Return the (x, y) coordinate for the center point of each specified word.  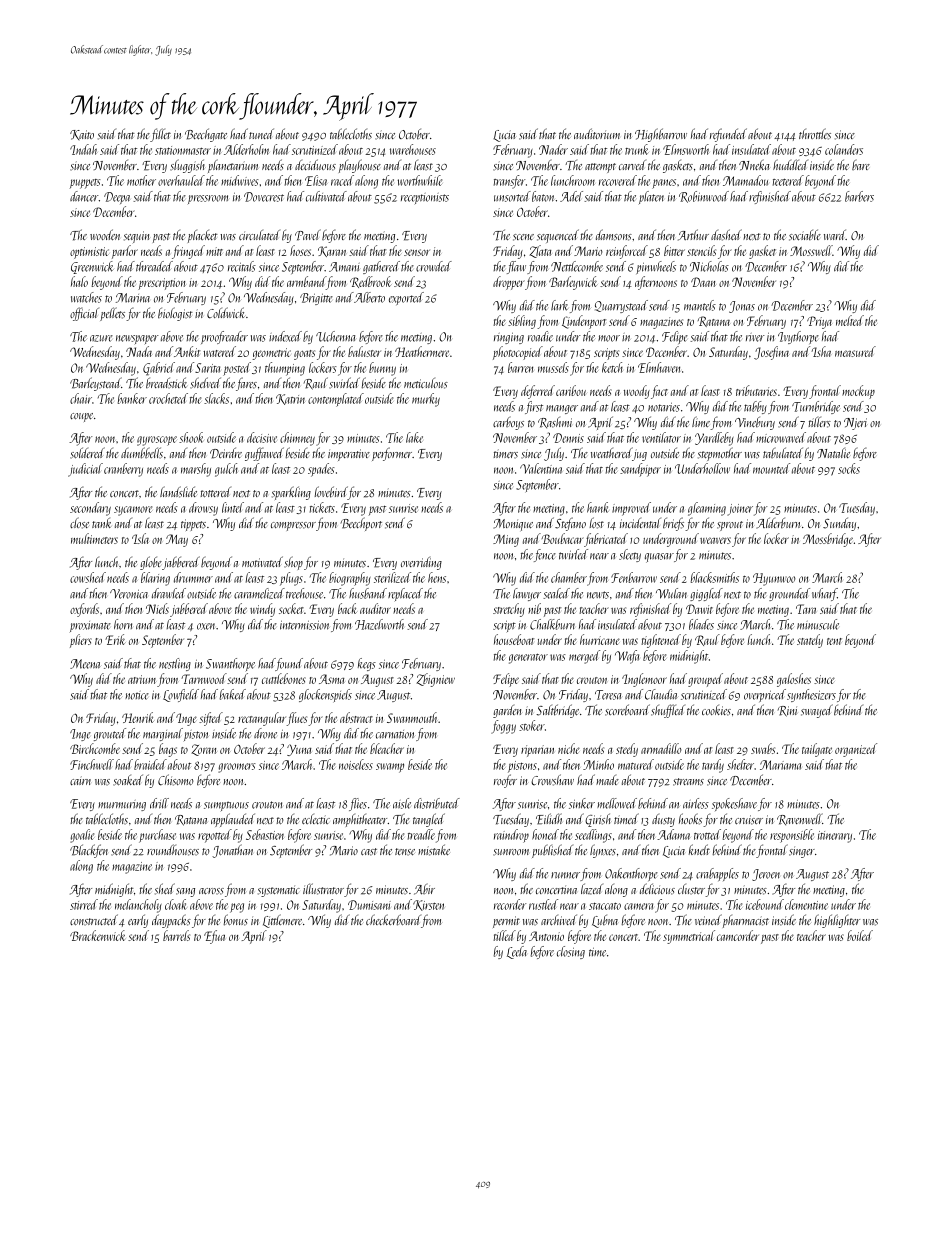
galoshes (794, 680)
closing (571, 952)
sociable (805, 235)
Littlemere (282, 921)
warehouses (413, 149)
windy (262, 610)
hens (437, 577)
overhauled (181, 180)
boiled (860, 935)
